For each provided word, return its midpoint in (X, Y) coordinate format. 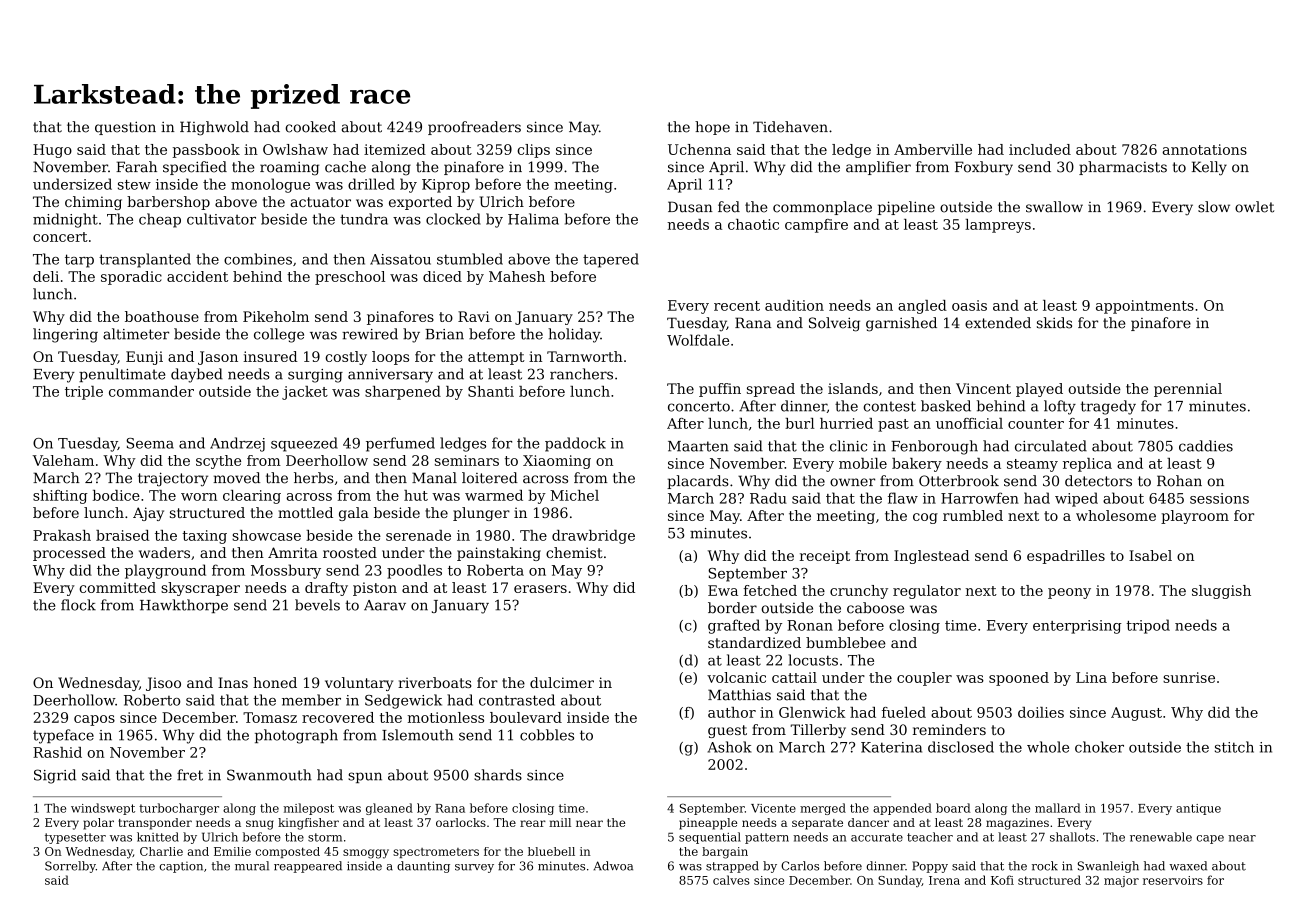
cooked (310, 127)
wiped (1076, 499)
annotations (1204, 149)
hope (712, 128)
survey (474, 868)
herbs (314, 478)
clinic (848, 446)
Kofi (1002, 880)
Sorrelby (70, 867)
